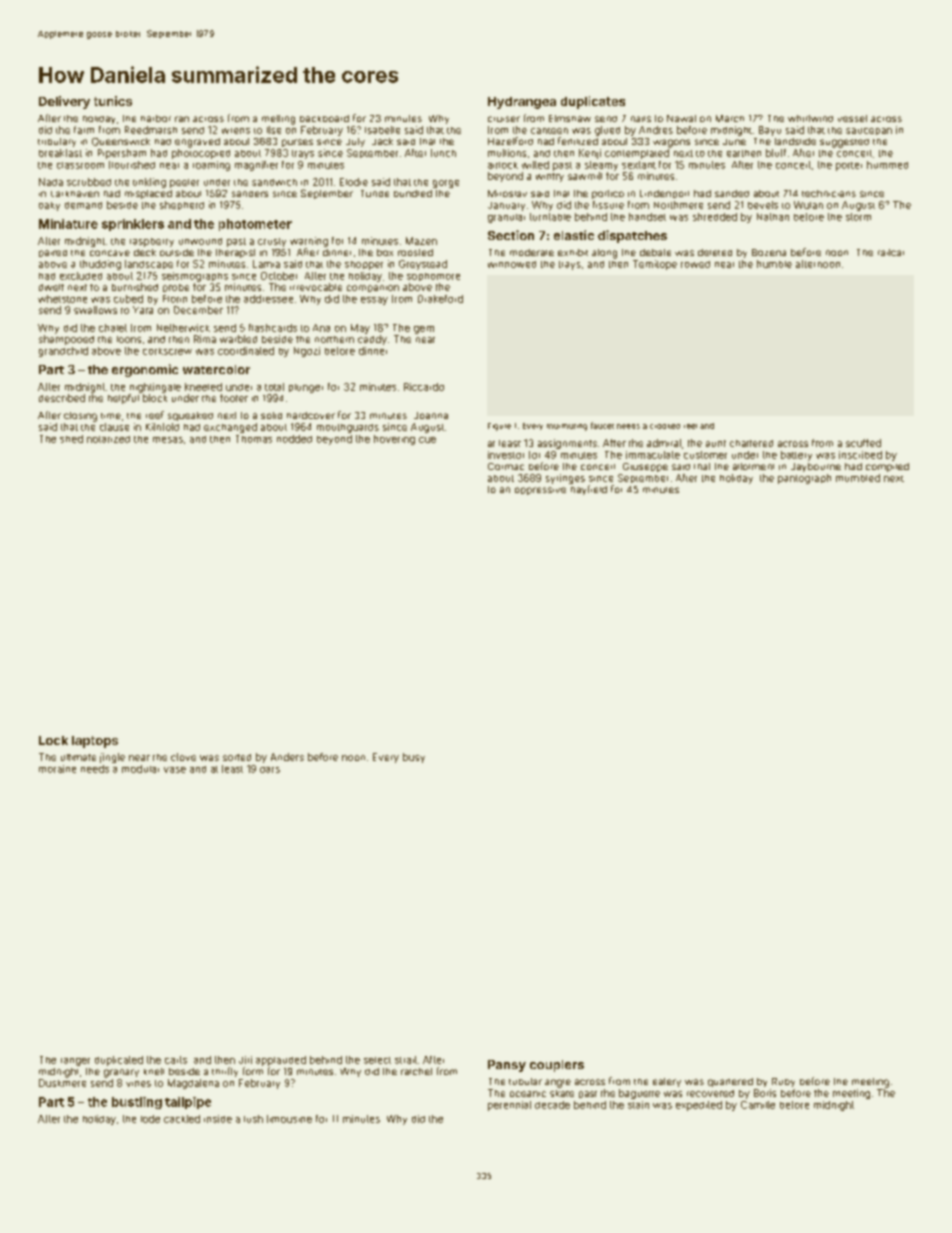  Describe the element at coordinates (852, 118) in the screenshot. I see `vessel` at that location.
